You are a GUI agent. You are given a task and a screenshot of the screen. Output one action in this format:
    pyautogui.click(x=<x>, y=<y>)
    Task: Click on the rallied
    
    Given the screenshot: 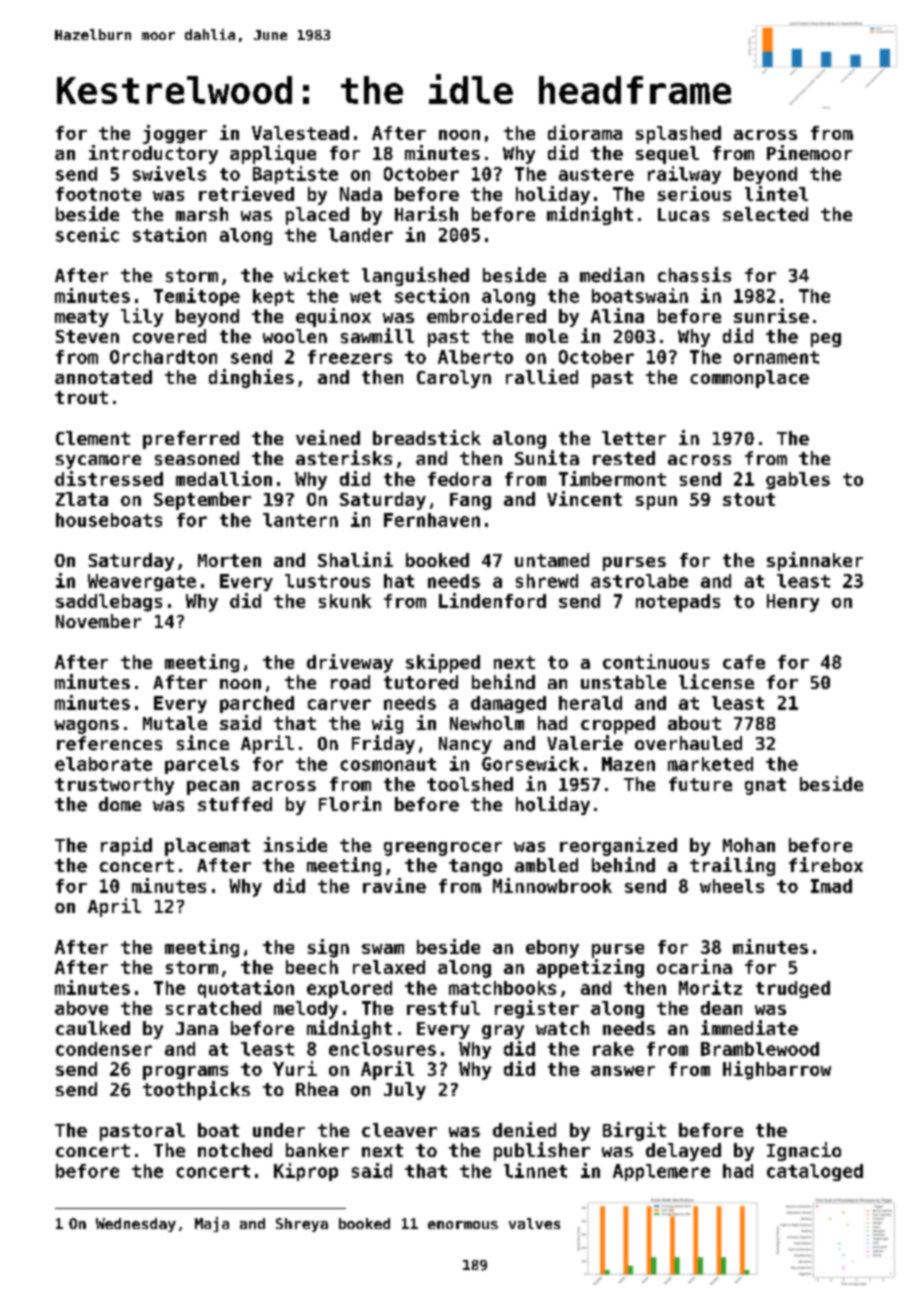 What is the action you would take?
    pyautogui.click(x=542, y=376)
